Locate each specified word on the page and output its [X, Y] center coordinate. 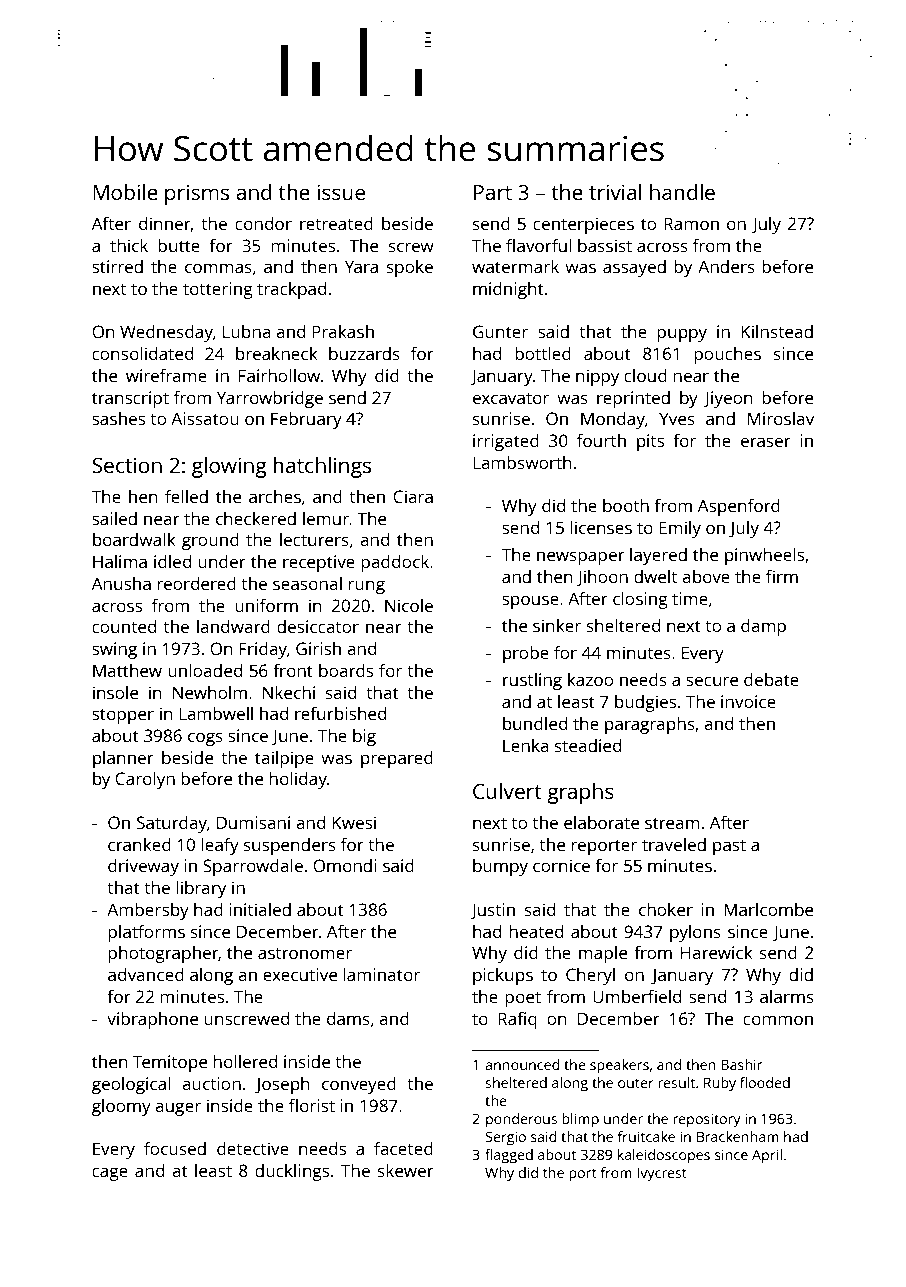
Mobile [125, 192]
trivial [615, 192]
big [364, 737]
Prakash [343, 331]
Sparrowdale [253, 867]
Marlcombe [768, 909]
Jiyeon [728, 399]
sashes [118, 418]
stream [672, 823]
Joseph [282, 1085]
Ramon [691, 223]
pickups [503, 976]
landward [233, 626]
